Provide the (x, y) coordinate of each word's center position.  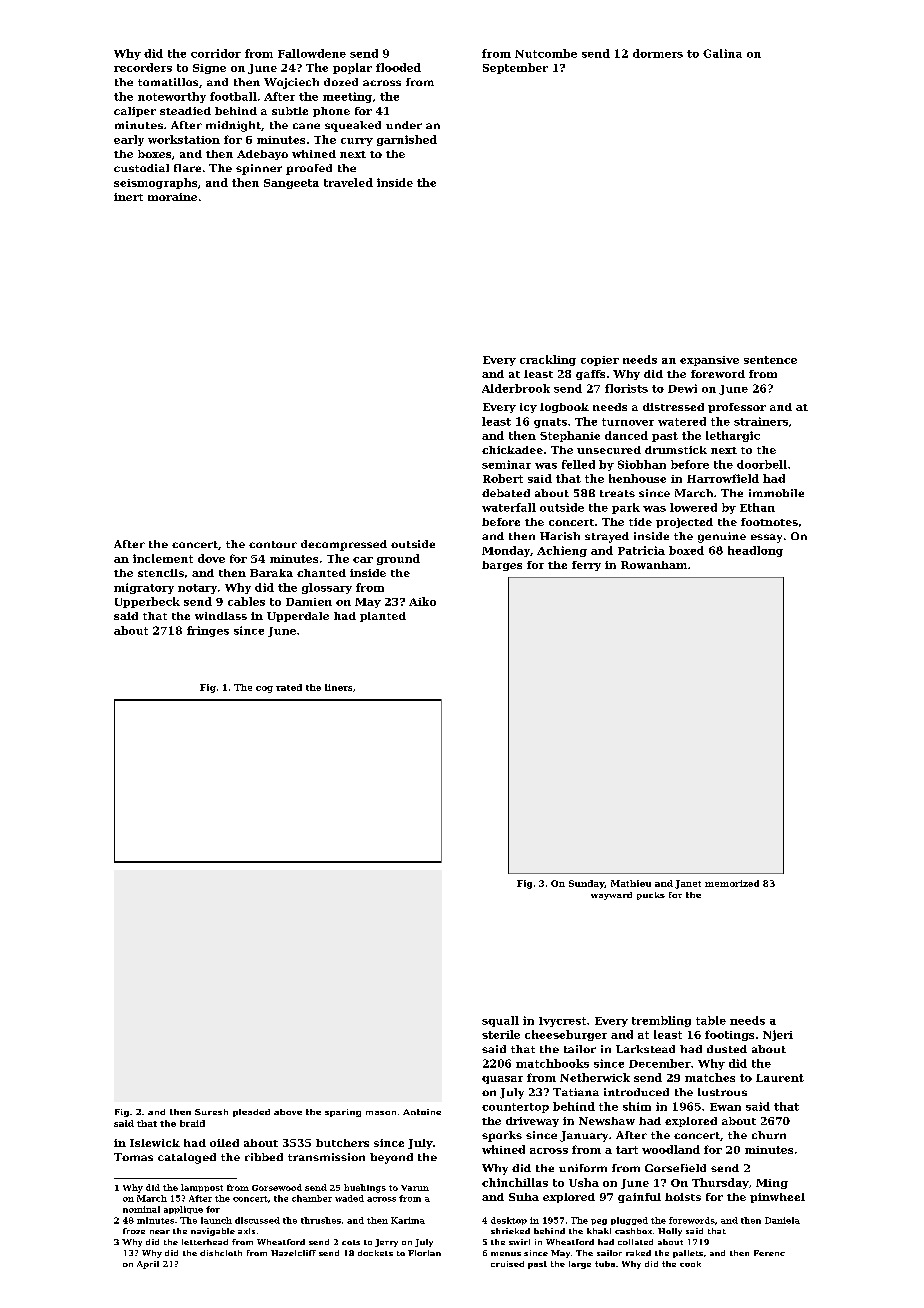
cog (264, 689)
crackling (548, 360)
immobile (776, 493)
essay (766, 538)
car (363, 560)
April (148, 1265)
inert (128, 197)
